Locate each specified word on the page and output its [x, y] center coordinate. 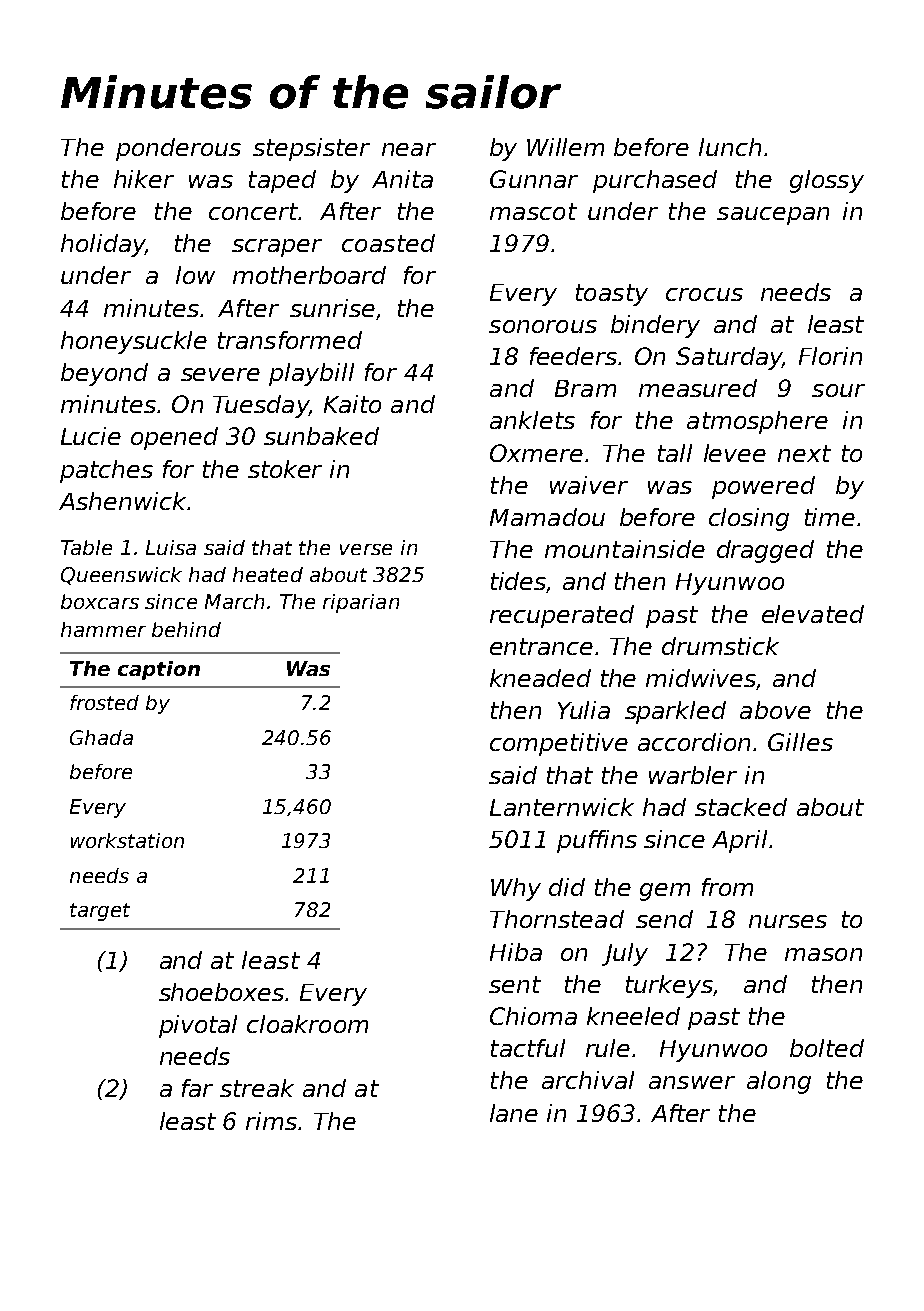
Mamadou [547, 517]
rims [271, 1121]
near [409, 149]
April [739, 841]
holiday [103, 245]
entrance [541, 646]
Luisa [171, 547]
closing [749, 519]
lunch [730, 147]
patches [106, 471]
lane [514, 1113]
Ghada [101, 737]
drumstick [720, 646]
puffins [597, 841]
